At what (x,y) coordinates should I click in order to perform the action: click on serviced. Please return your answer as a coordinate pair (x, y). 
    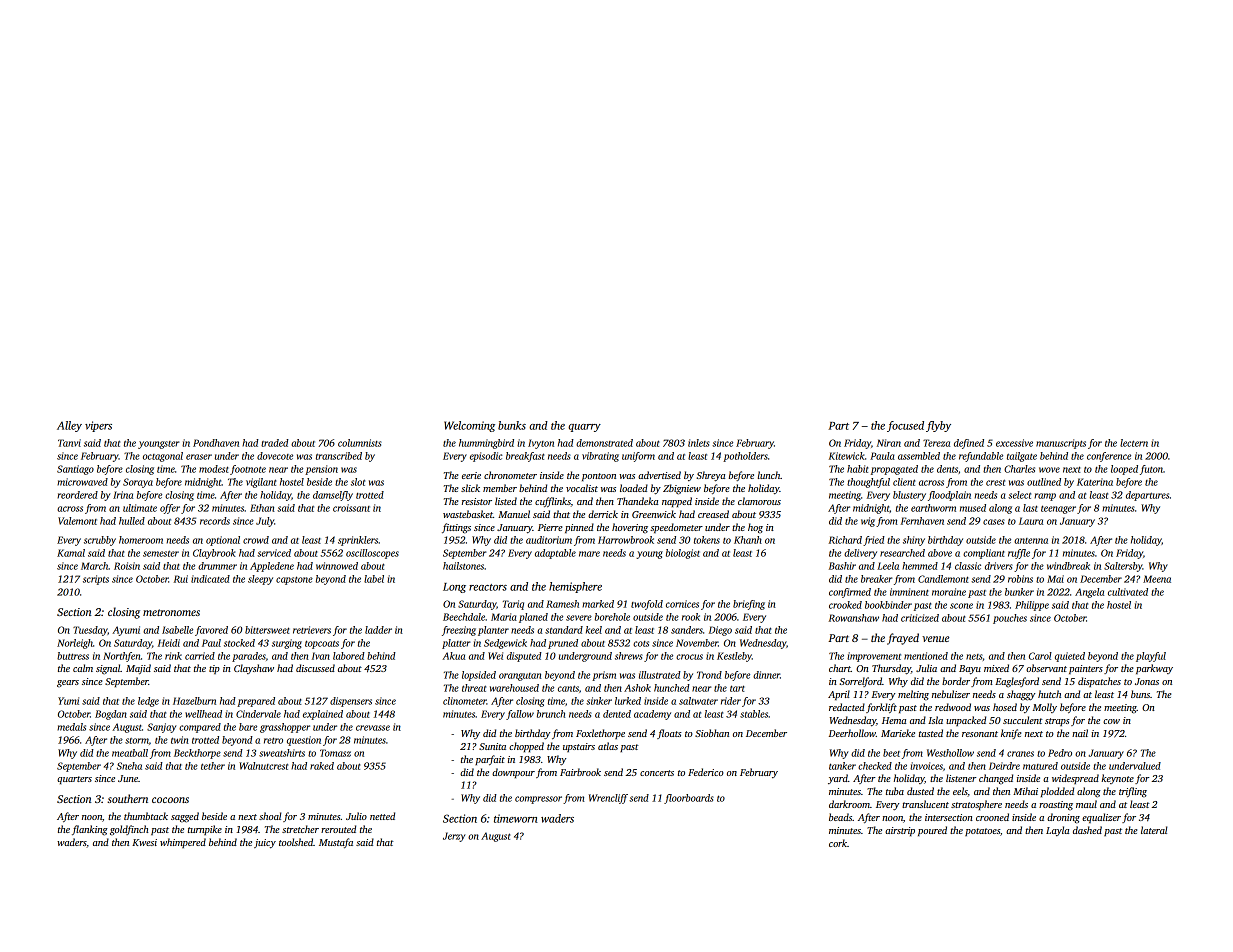
    Looking at the image, I should click on (274, 553).
